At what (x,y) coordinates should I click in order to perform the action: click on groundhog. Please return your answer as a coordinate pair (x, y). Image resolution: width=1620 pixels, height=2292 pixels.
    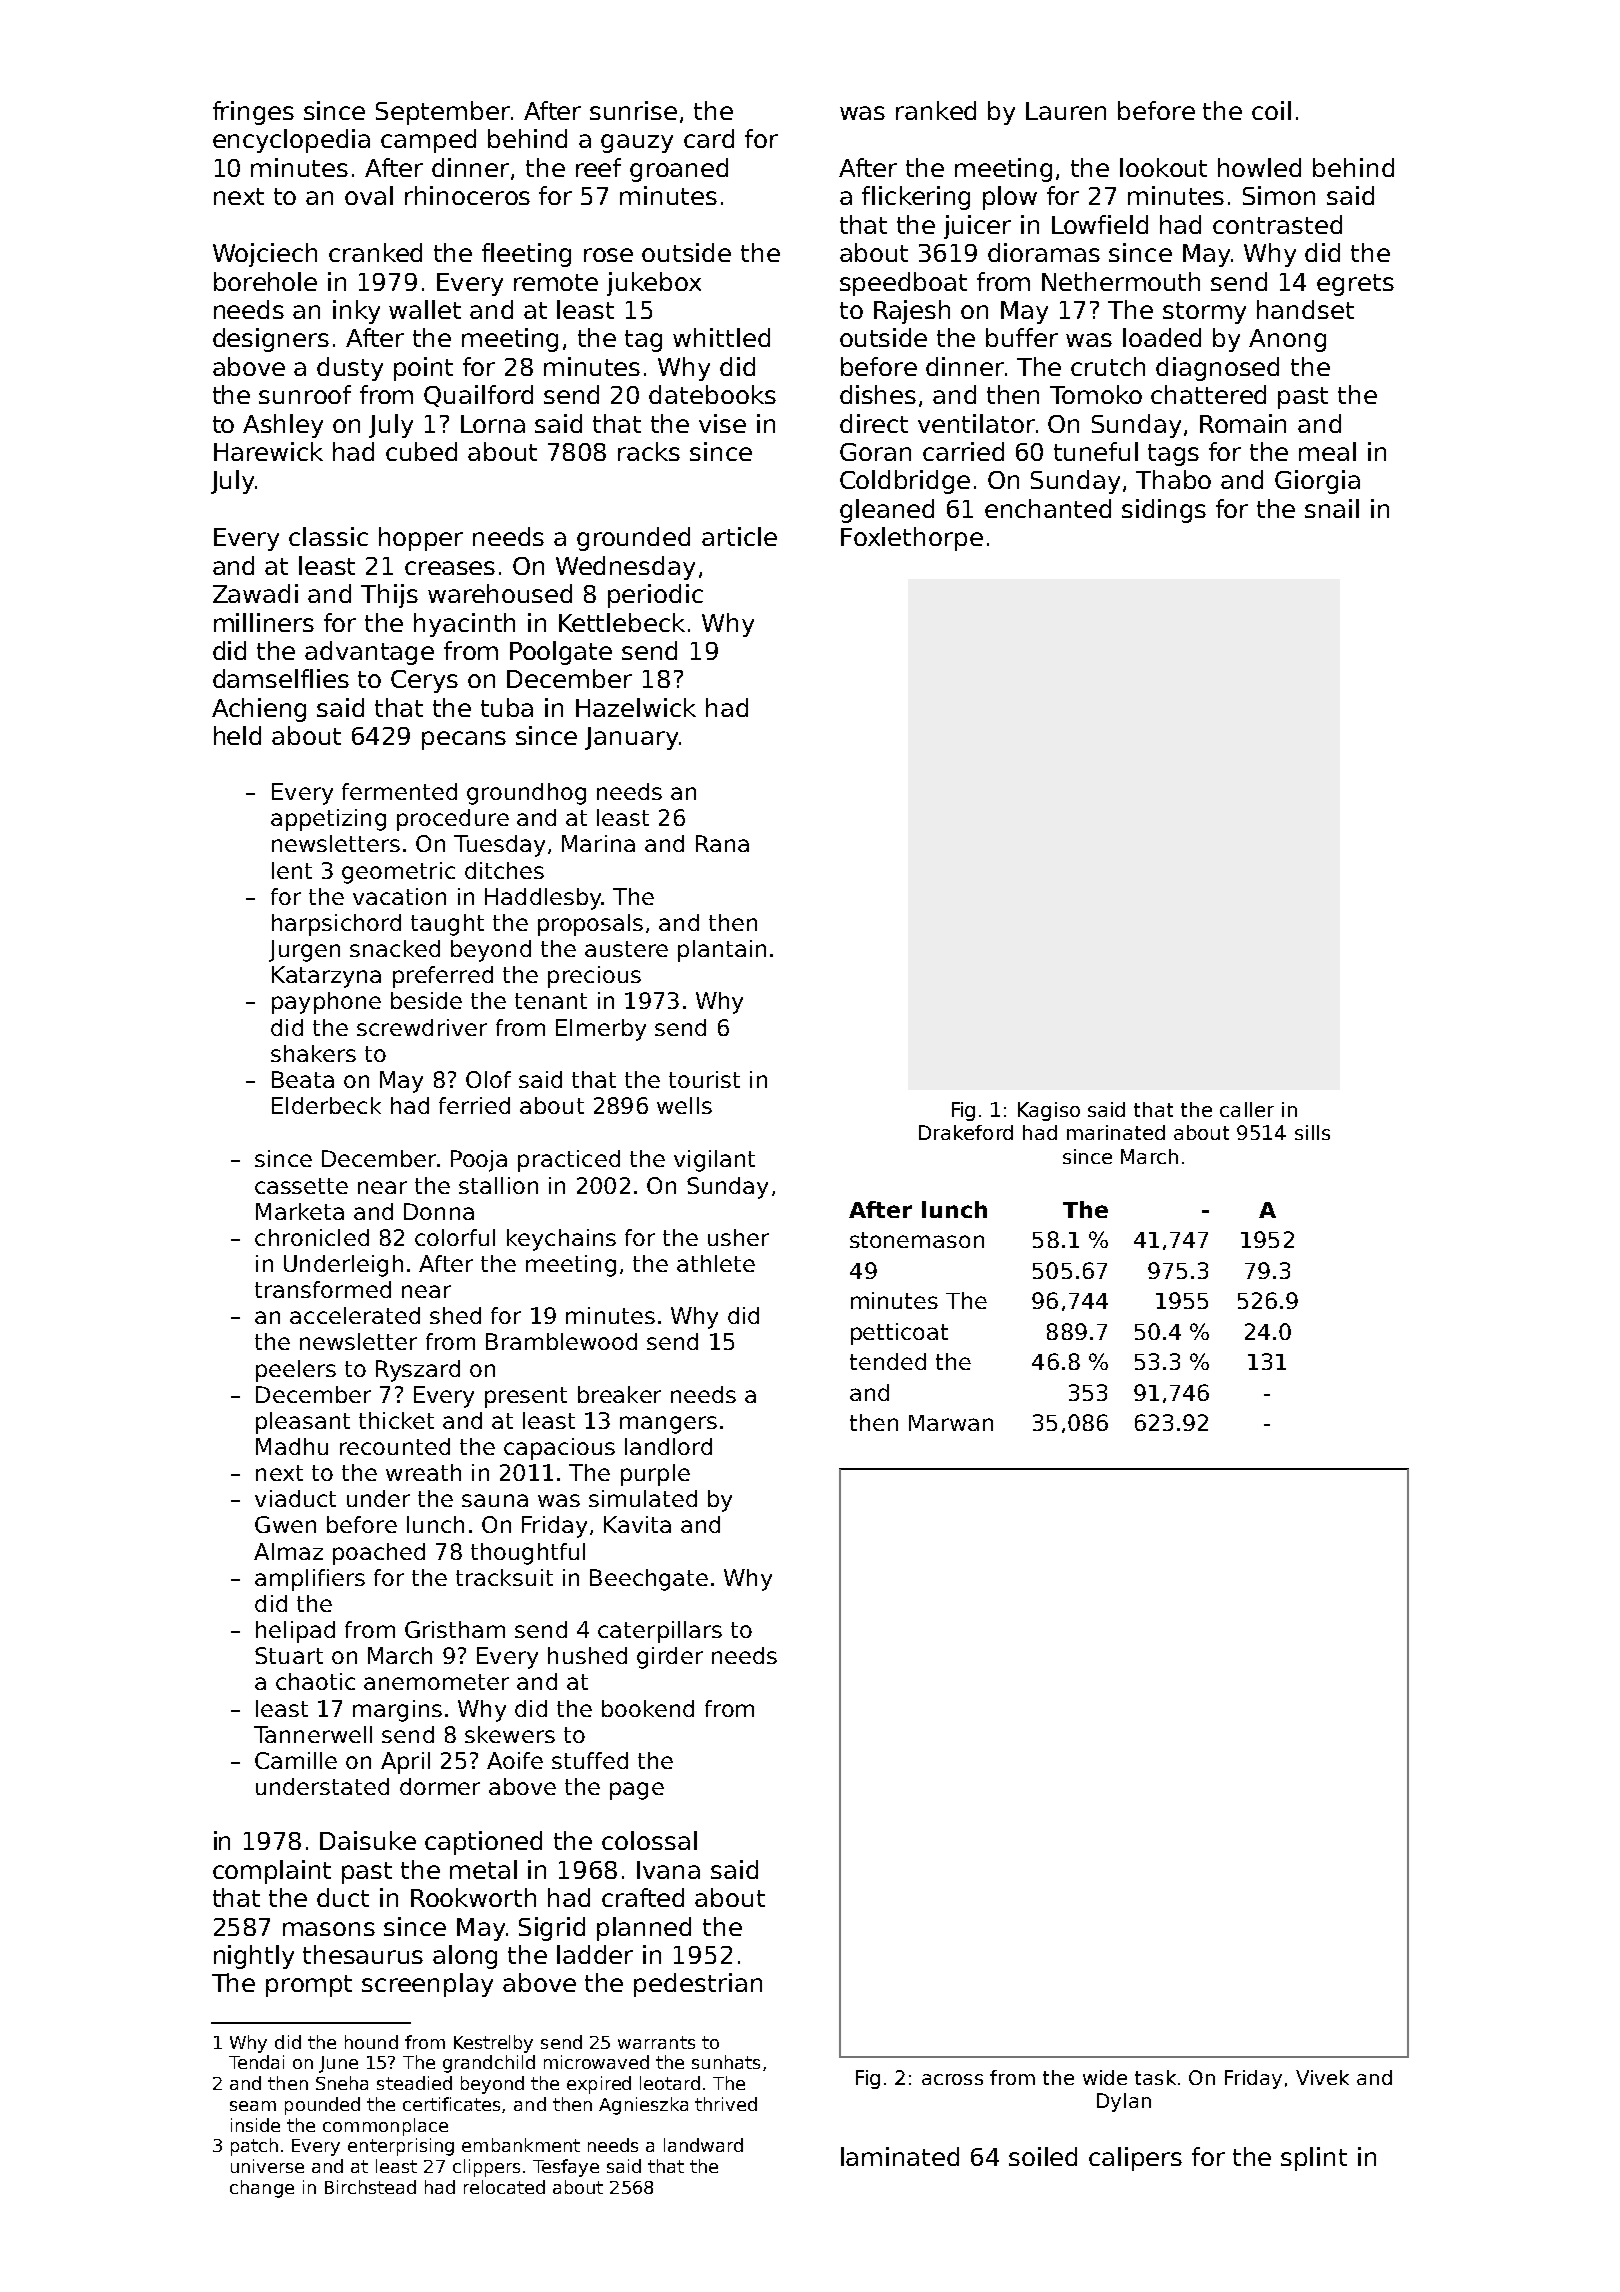
    Looking at the image, I should click on (526, 794).
